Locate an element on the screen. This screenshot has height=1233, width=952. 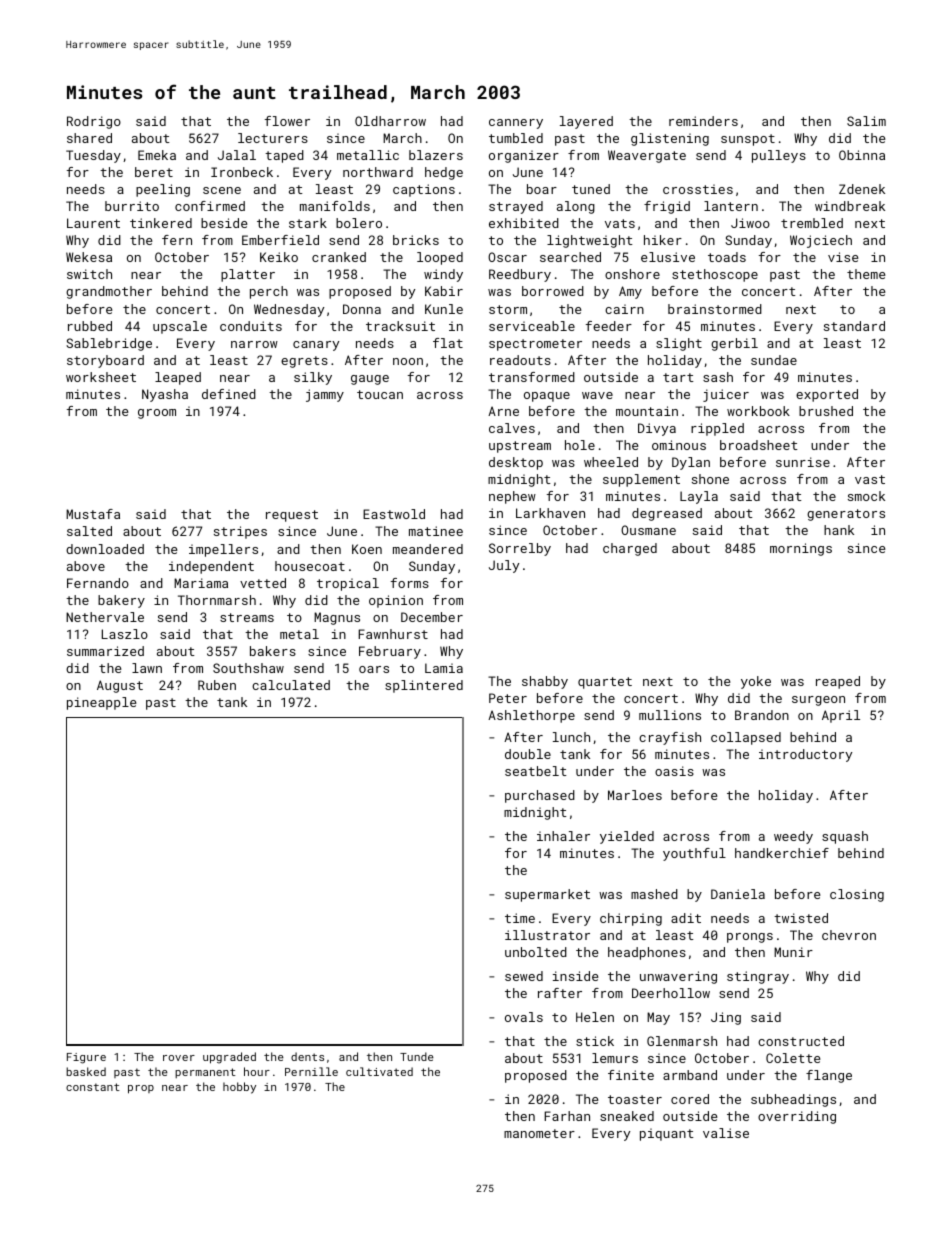
shone is located at coordinates (710, 479).
